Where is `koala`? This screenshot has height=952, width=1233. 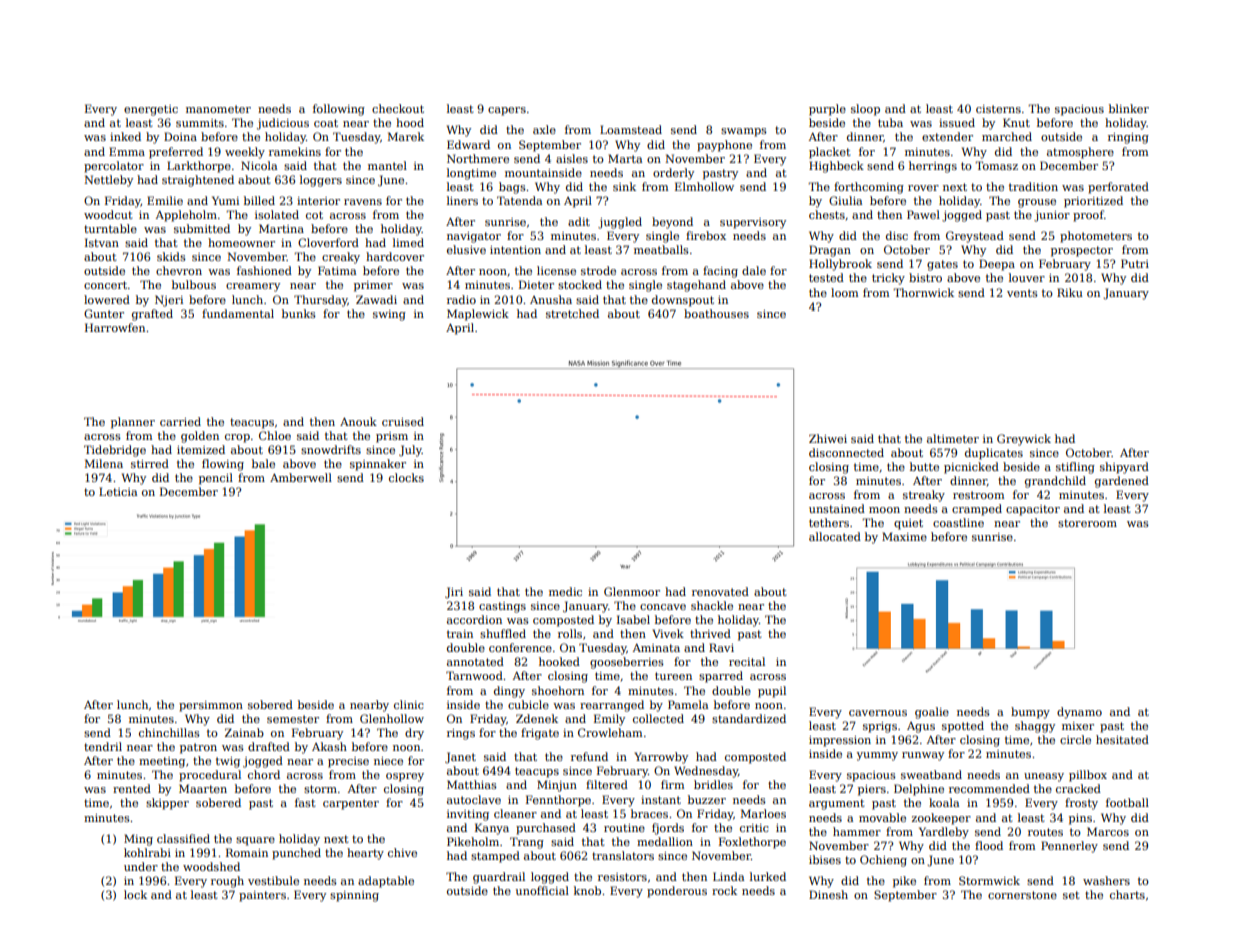 koala is located at coordinates (944, 802).
